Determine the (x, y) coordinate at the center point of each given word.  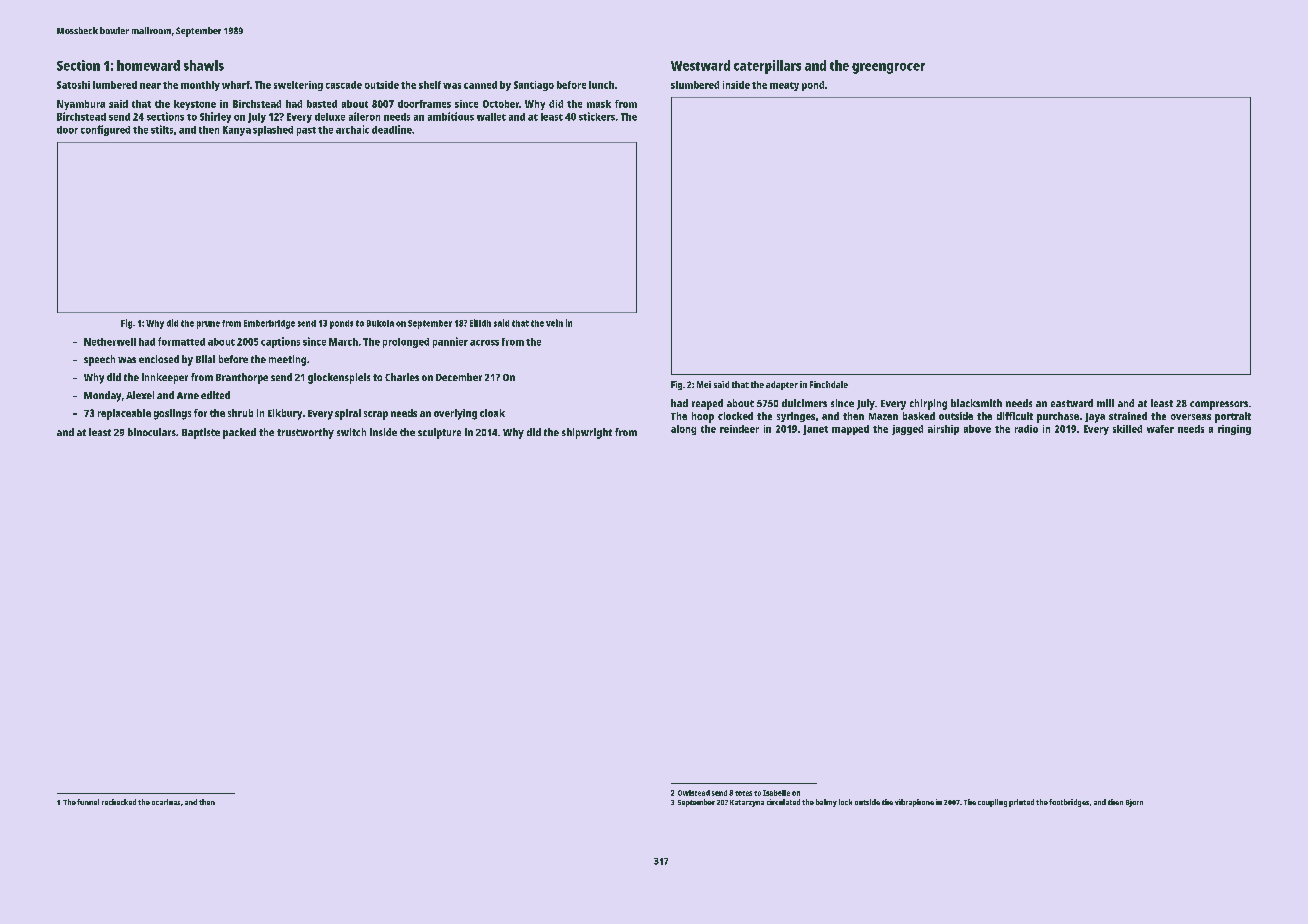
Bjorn (1134, 803)
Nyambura (81, 105)
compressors (1219, 405)
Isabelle (776, 793)
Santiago (534, 86)
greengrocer (888, 68)
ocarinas (166, 802)
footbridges (1069, 803)
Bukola (380, 323)
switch (351, 432)
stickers (597, 116)
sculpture (439, 433)
